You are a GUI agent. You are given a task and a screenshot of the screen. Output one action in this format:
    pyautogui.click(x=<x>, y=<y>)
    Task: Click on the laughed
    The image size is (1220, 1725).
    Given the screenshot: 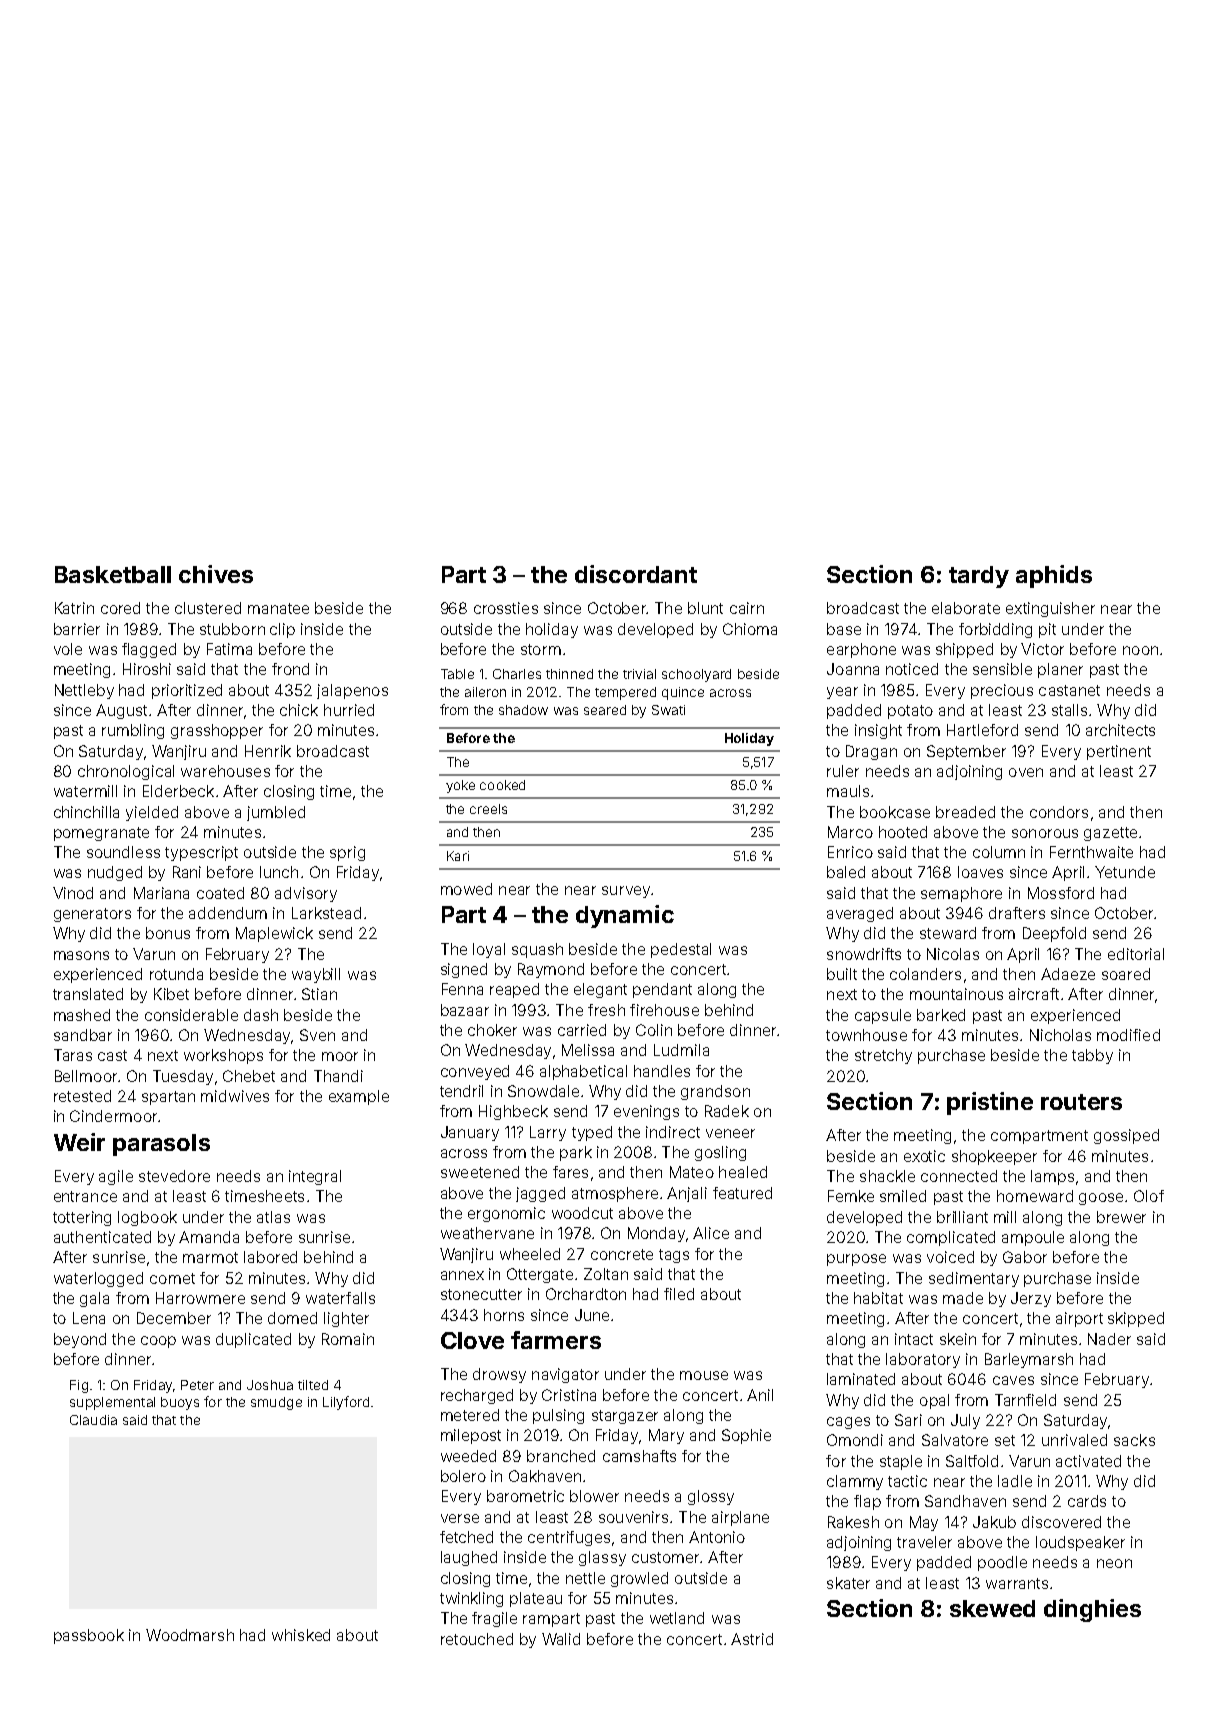 What is the action you would take?
    pyautogui.click(x=469, y=1558)
